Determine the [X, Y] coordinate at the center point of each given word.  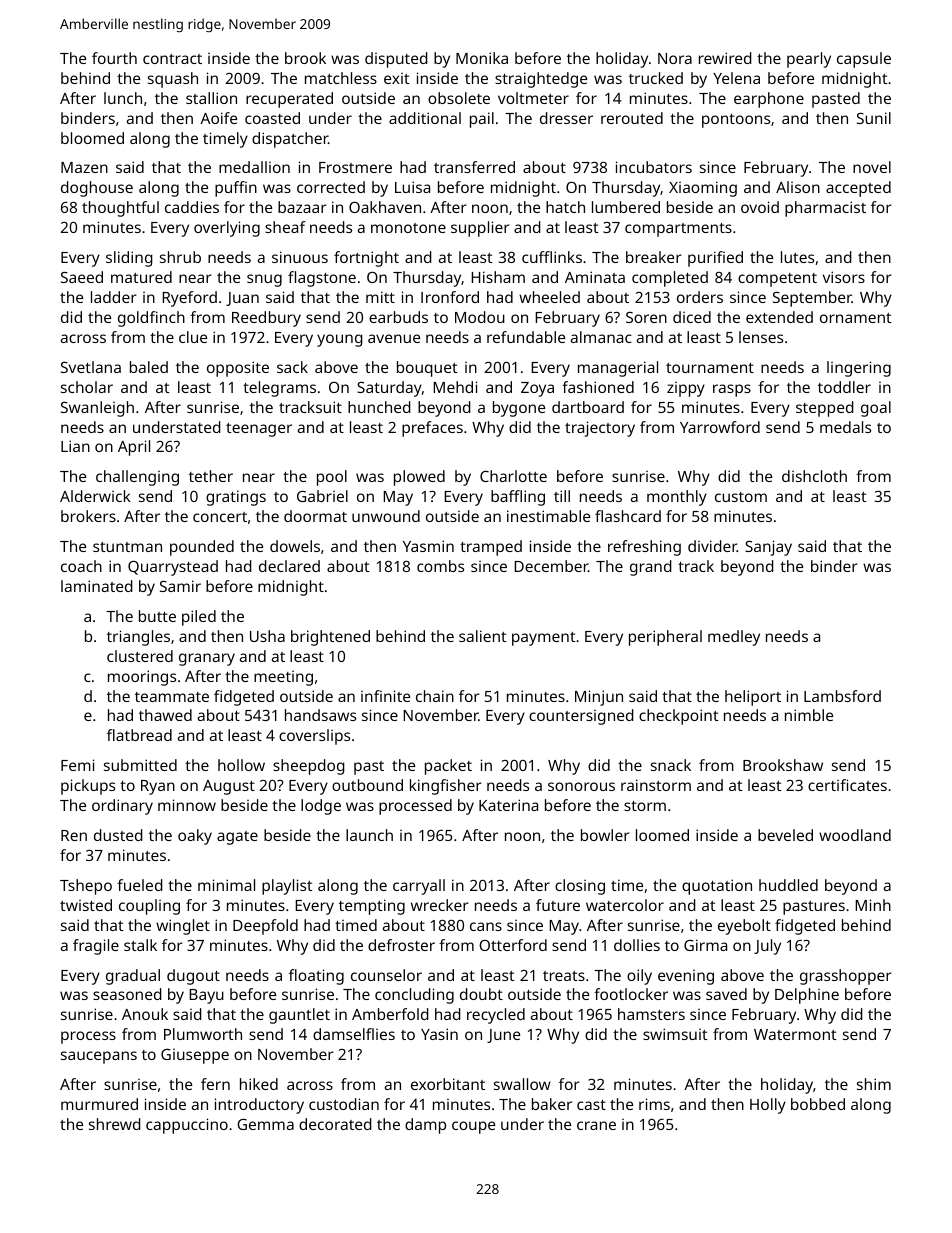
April [134, 448]
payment [544, 639]
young [340, 340]
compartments [678, 230]
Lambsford [842, 696]
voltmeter [533, 98]
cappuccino [187, 1126]
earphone [769, 100]
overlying [227, 229]
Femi [77, 765]
